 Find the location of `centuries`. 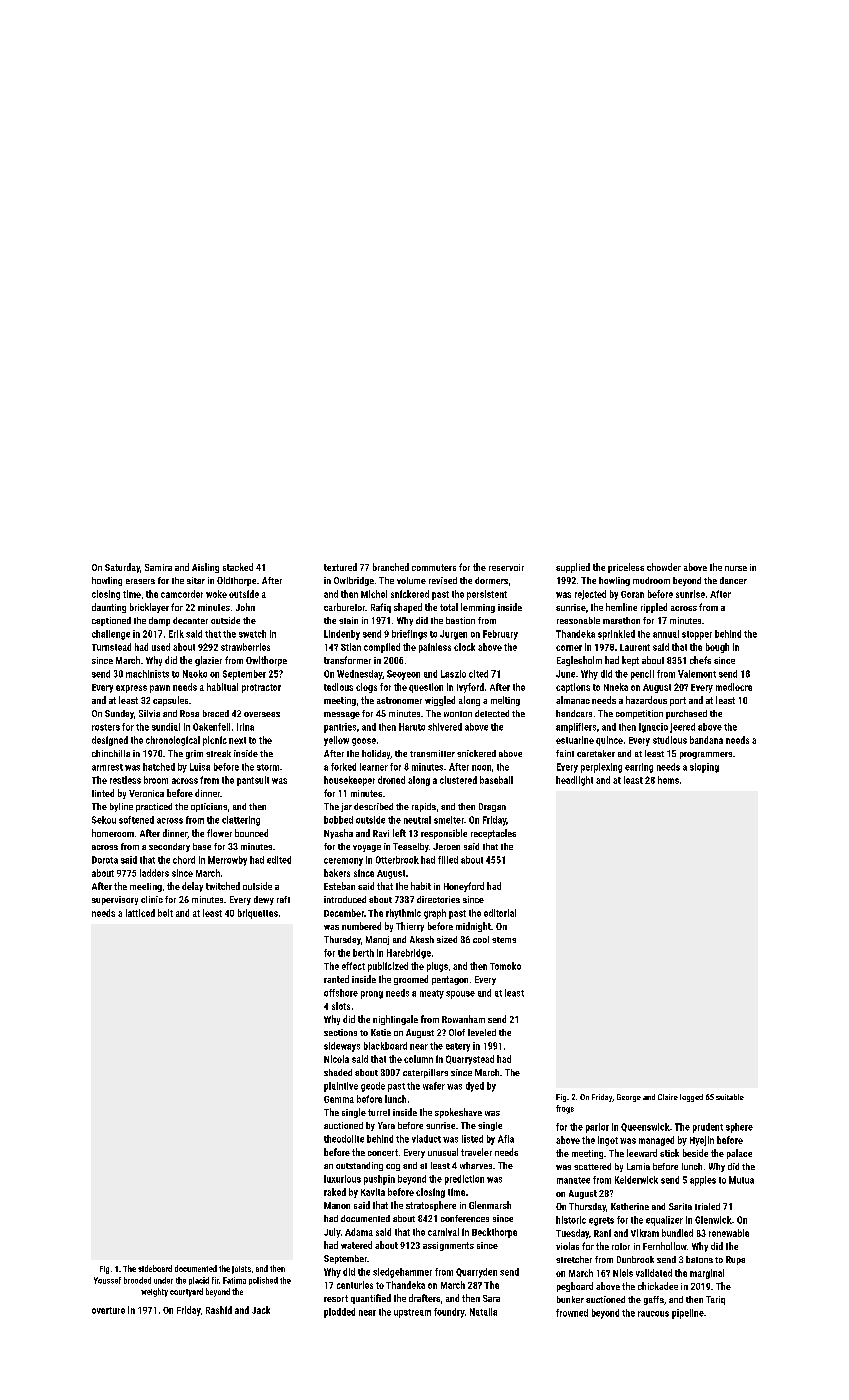

centuries is located at coordinates (355, 1285).
